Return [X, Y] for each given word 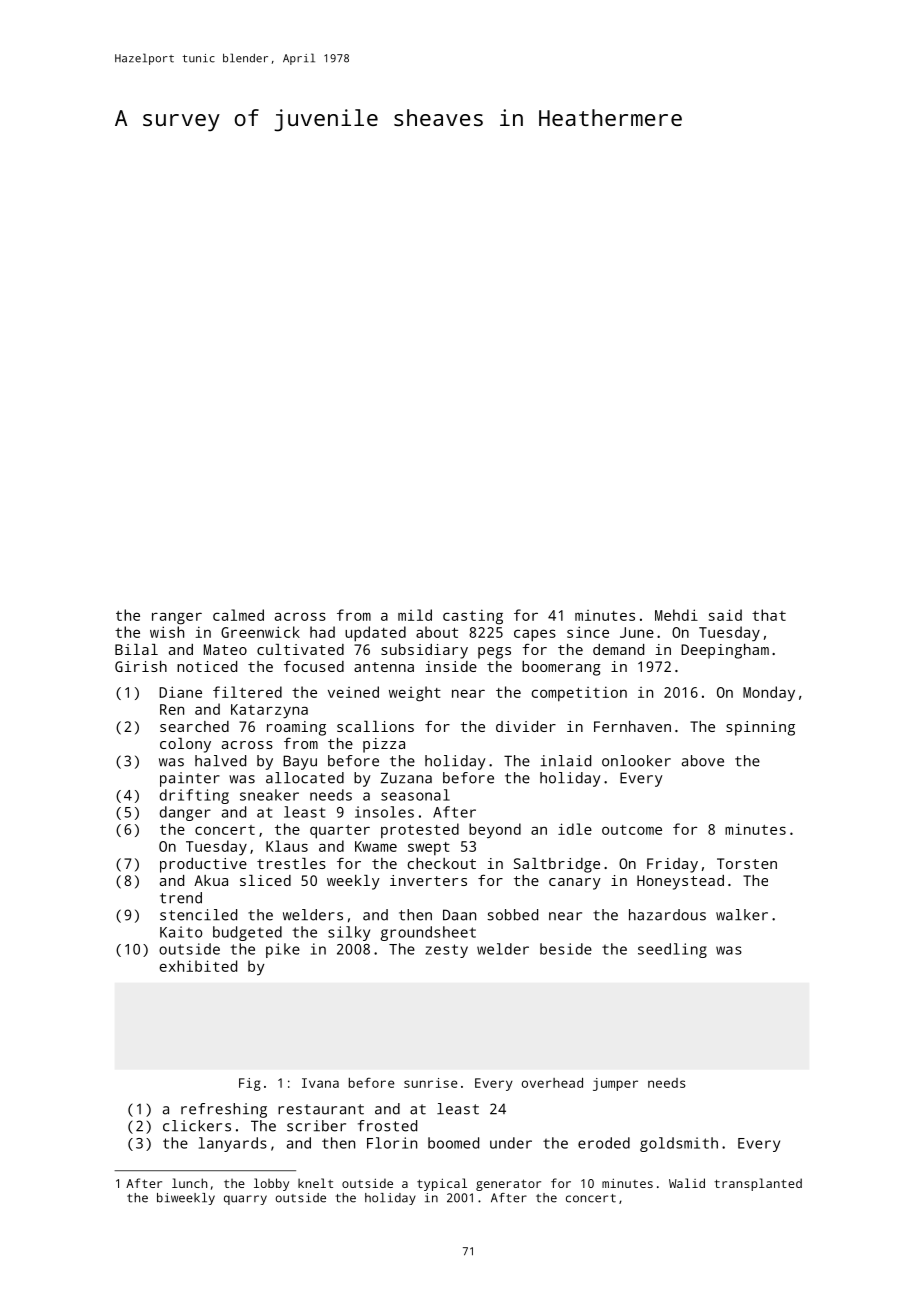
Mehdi [676, 615]
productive [203, 865]
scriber [316, 1126]
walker [742, 915]
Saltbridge [557, 865]
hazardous [667, 915]
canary [575, 884]
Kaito [181, 932]
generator [508, 1185]
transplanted [758, 1184]
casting [473, 617]
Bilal [136, 649]
